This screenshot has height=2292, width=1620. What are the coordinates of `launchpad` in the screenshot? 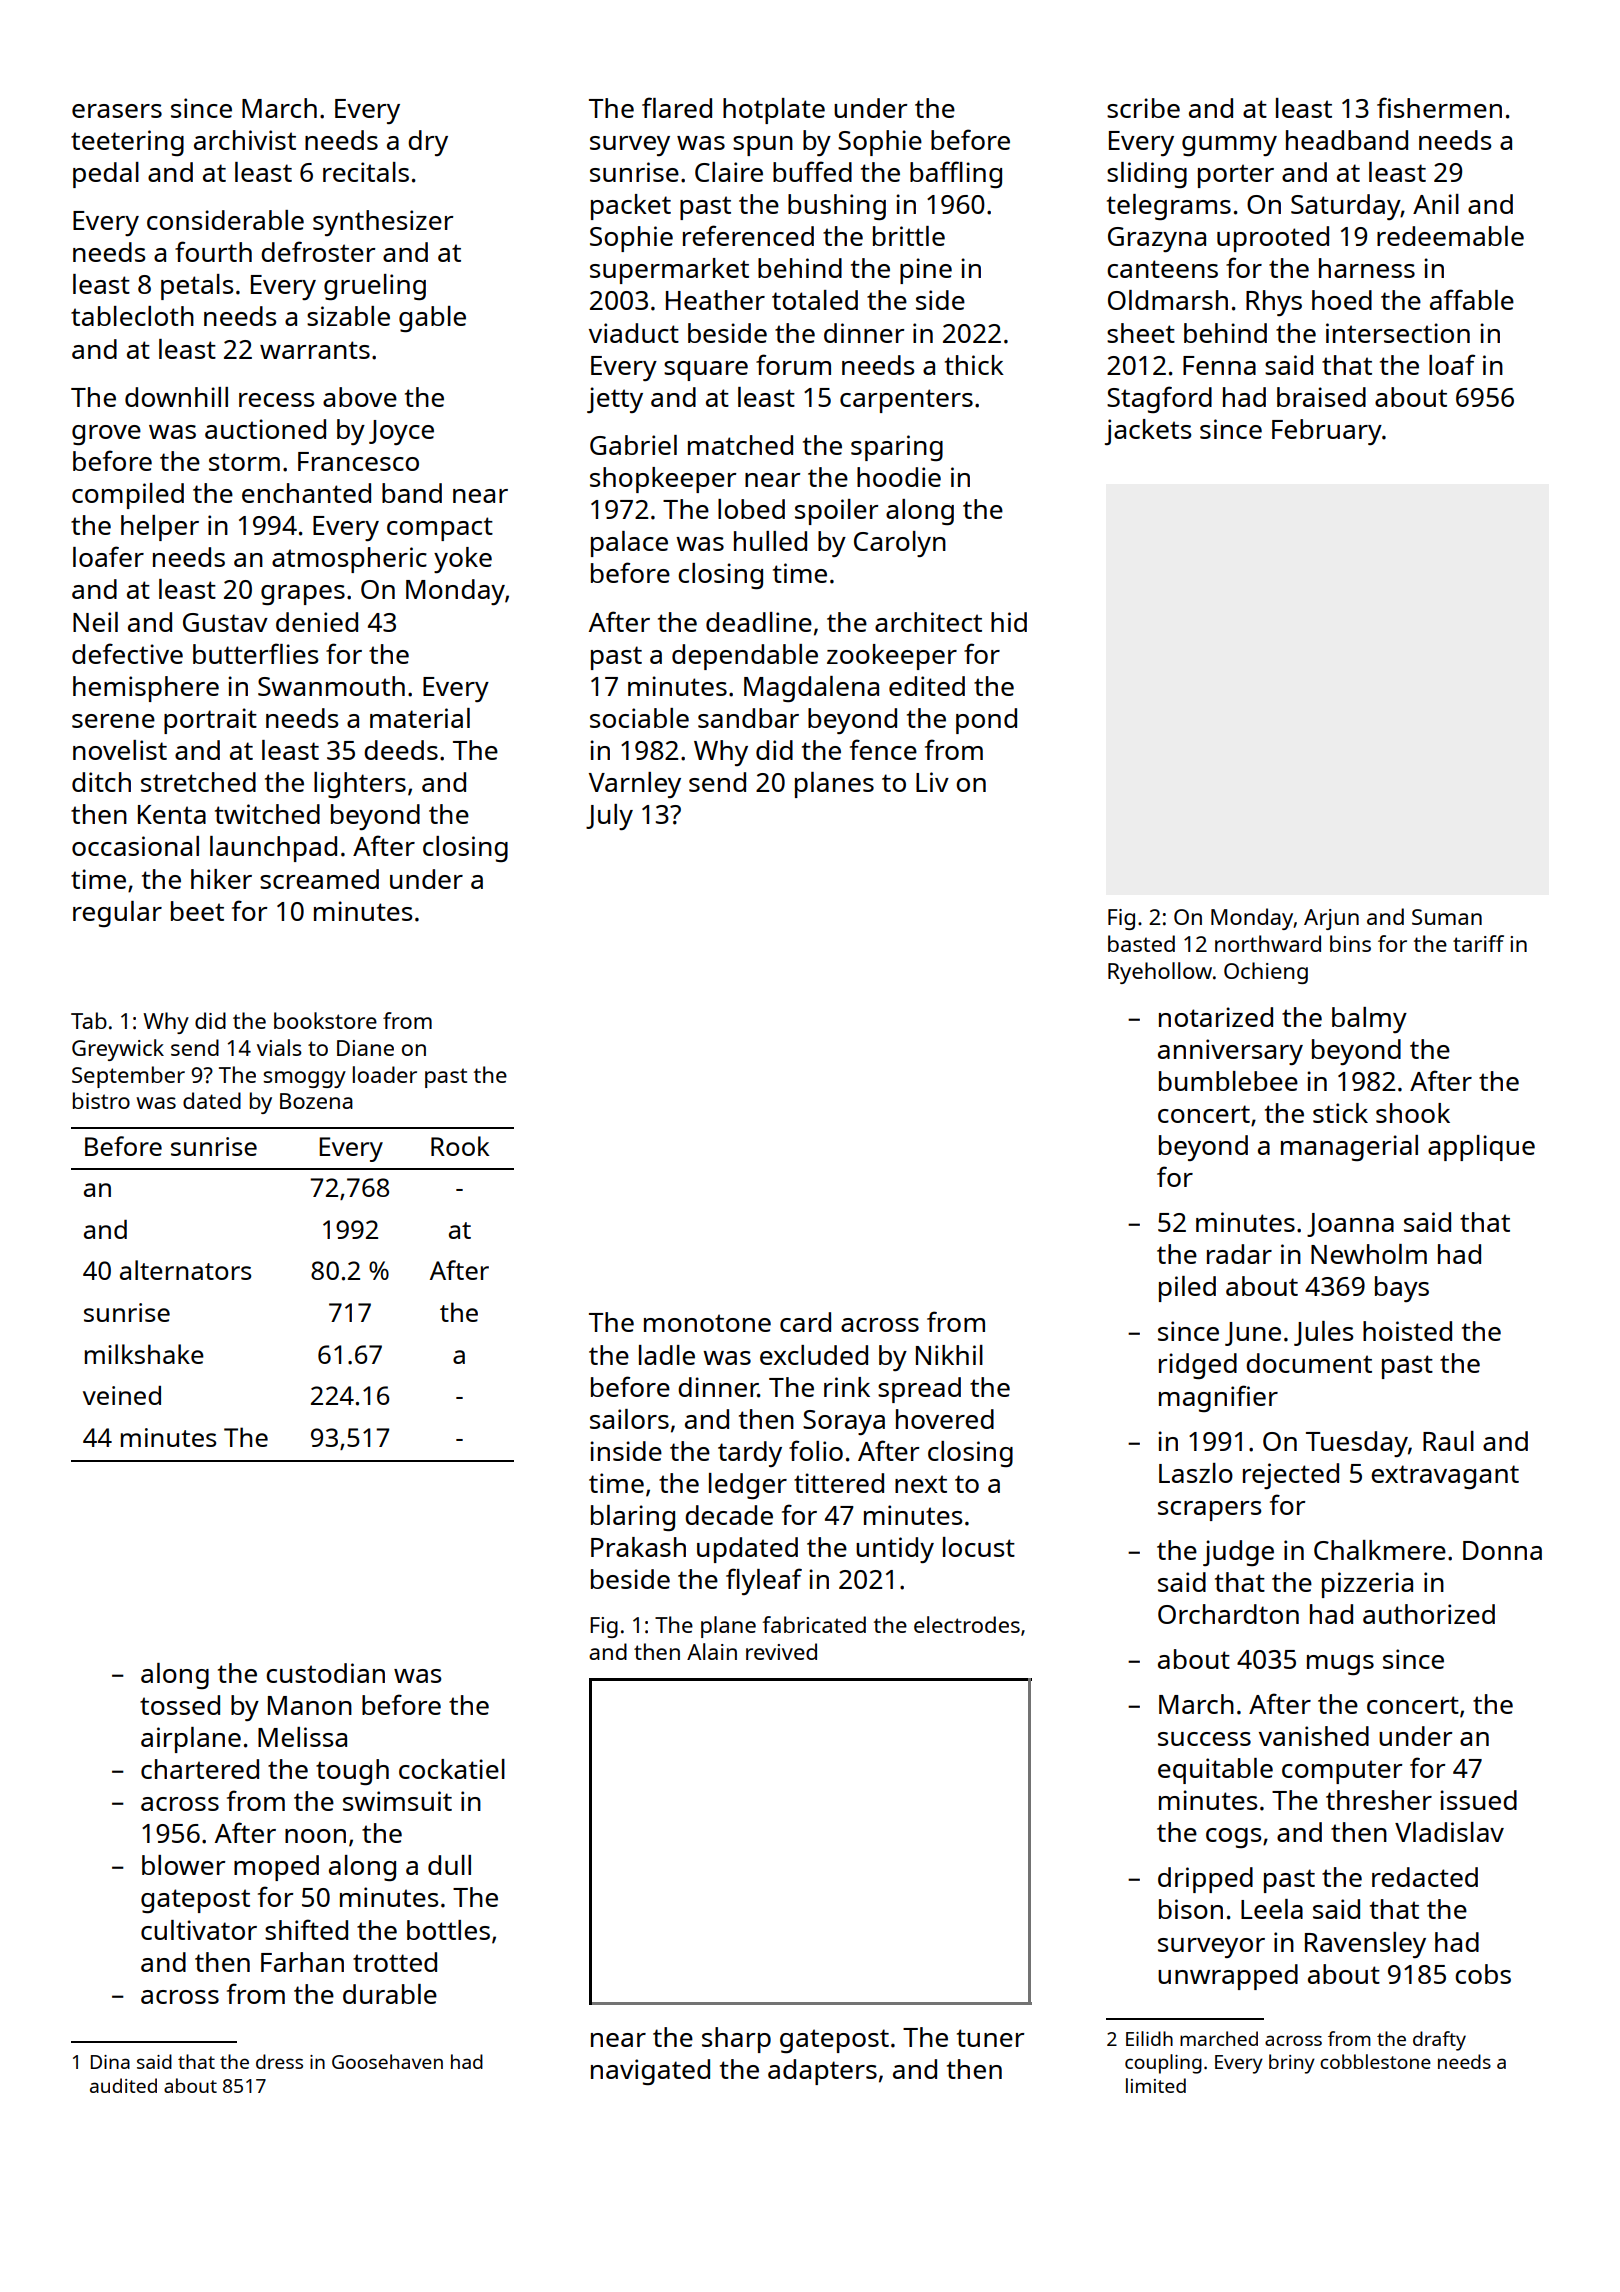 It's located at (273, 849).
